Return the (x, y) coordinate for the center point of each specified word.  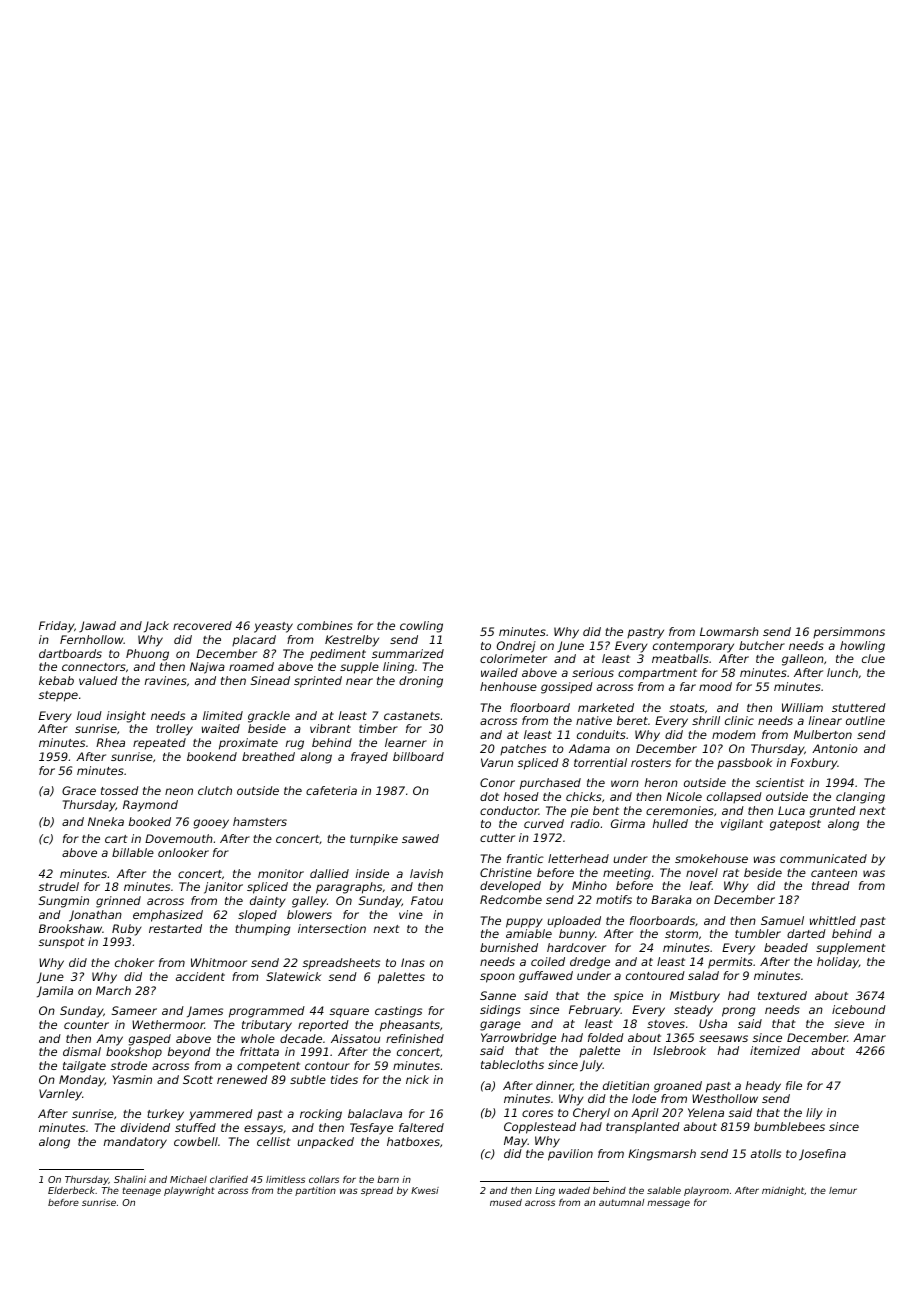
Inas (413, 962)
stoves (666, 1024)
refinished (415, 1038)
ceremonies (680, 810)
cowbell (196, 1141)
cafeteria (331, 790)
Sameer (134, 1010)
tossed (120, 790)
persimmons (849, 632)
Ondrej (516, 647)
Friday (56, 627)
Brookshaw (70, 928)
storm (681, 934)
